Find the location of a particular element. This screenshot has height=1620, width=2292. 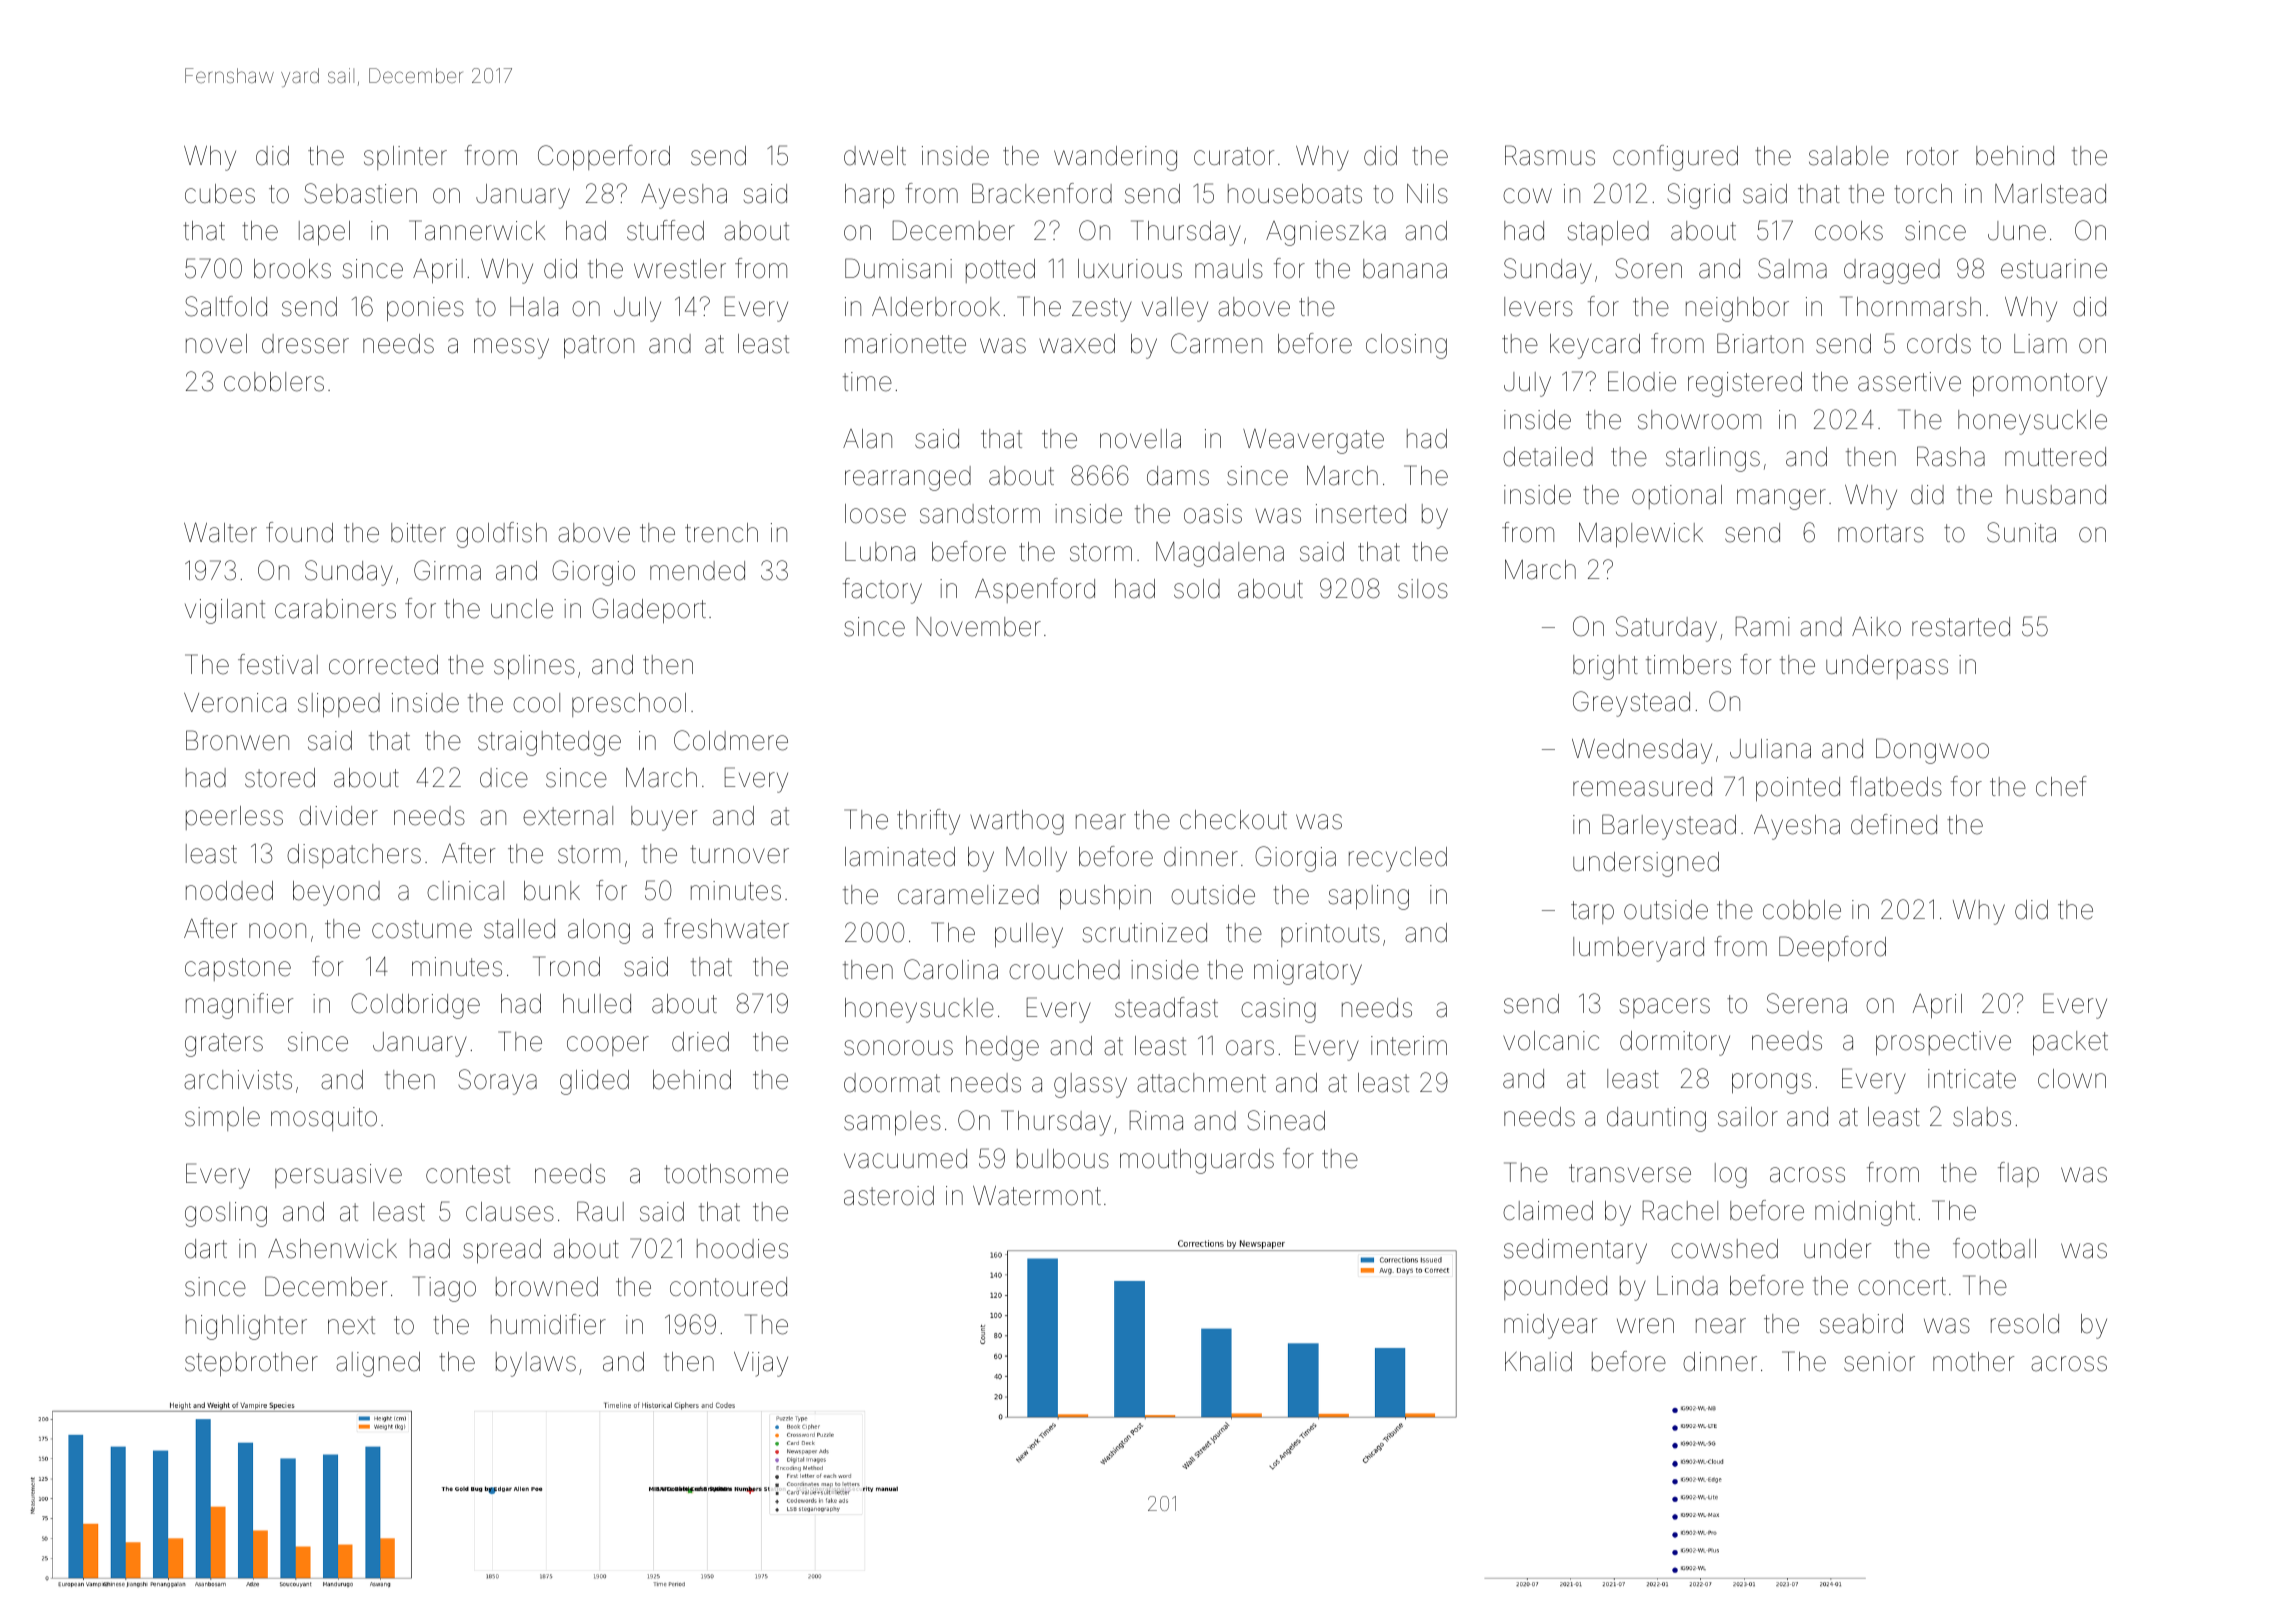

dams is located at coordinates (1178, 476).
